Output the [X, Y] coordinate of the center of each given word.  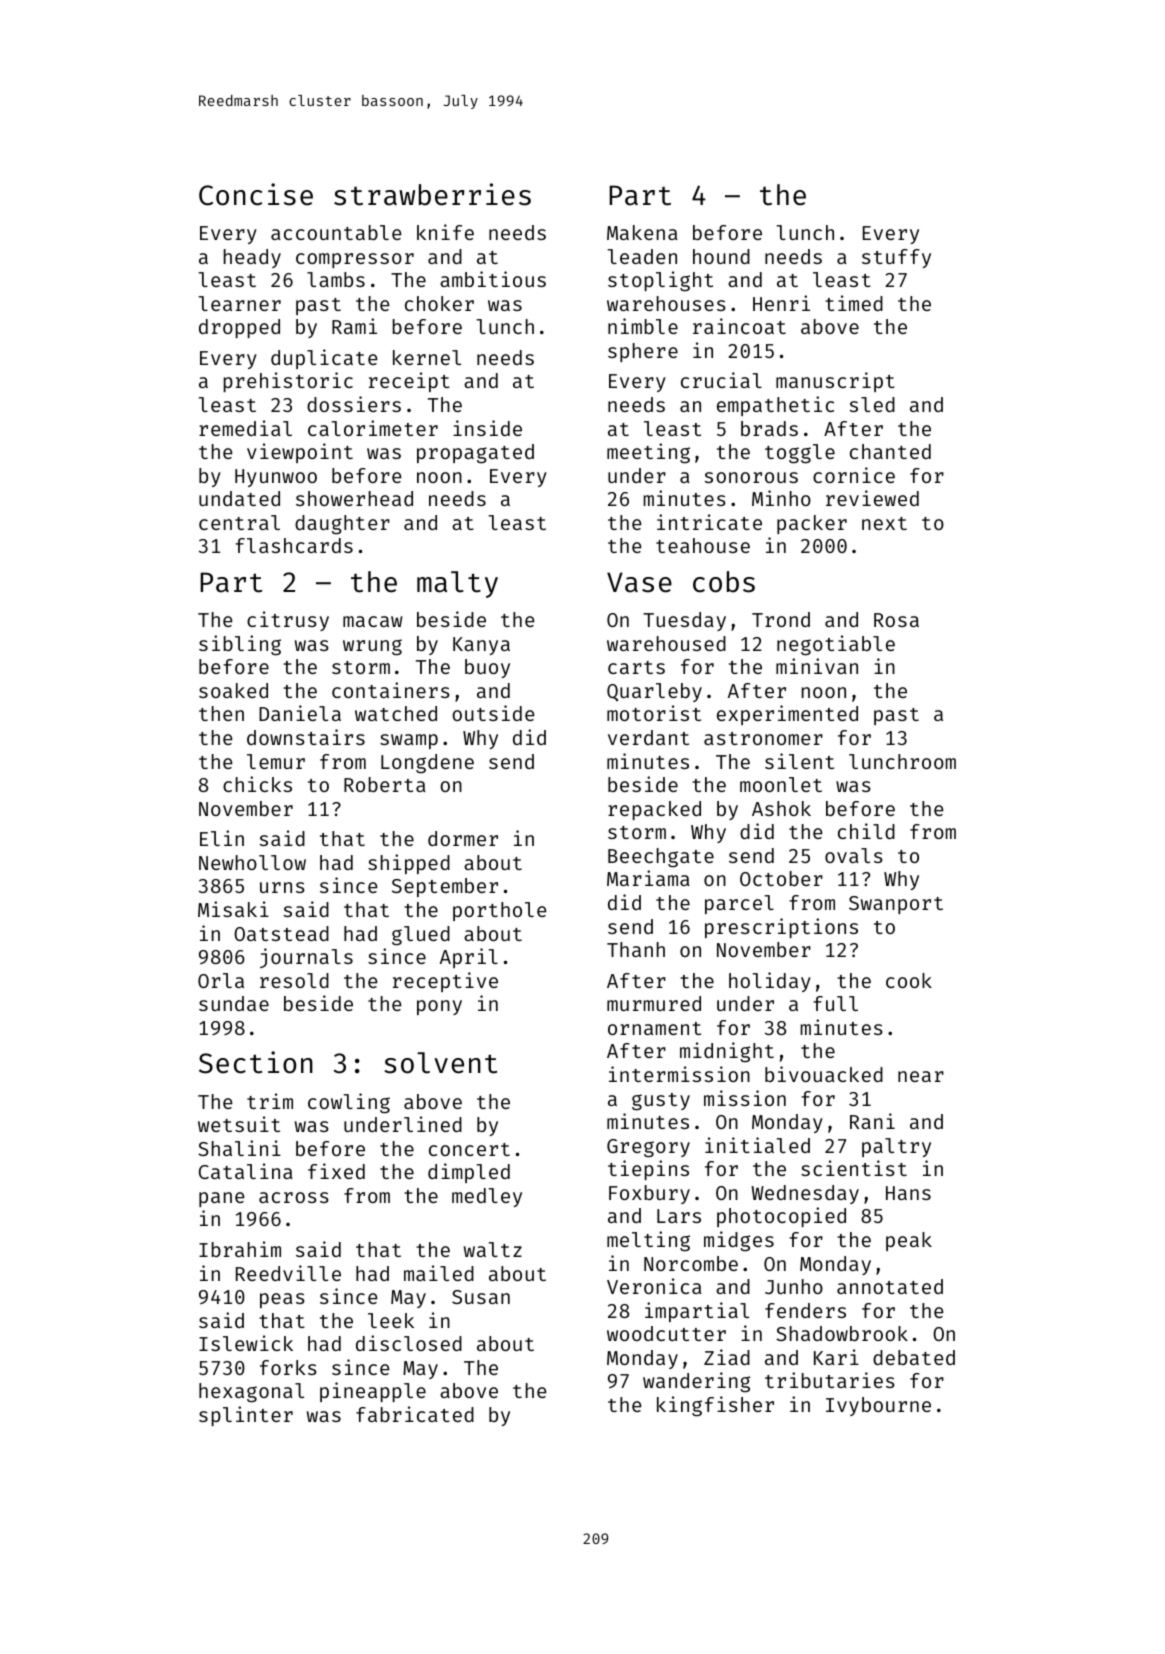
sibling [240, 645]
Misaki [233, 909]
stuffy [896, 258]
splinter [246, 1416]
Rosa [896, 620]
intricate [709, 522]
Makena [642, 232]
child [866, 831]
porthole [500, 911]
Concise [256, 194]
